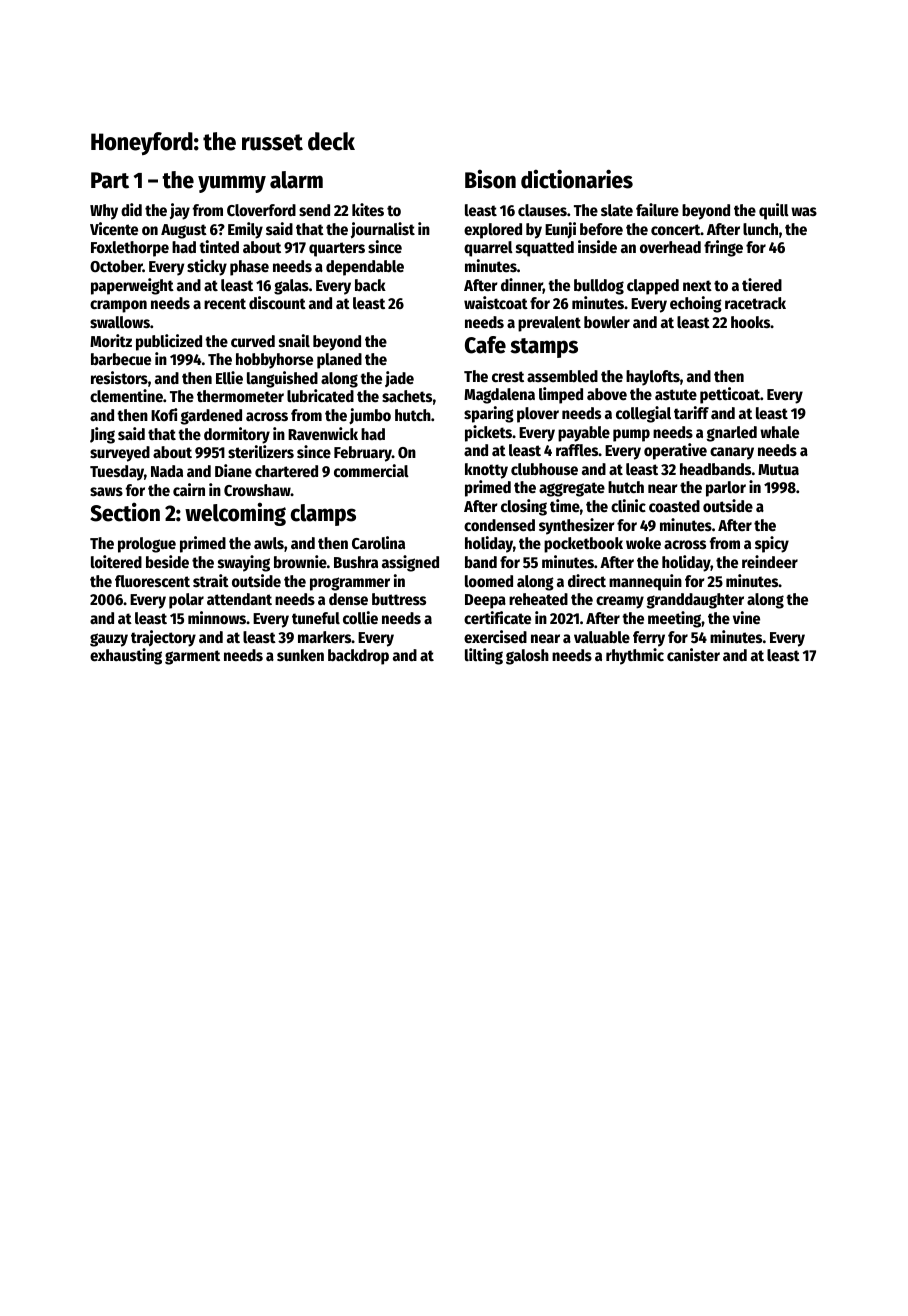 Image resolution: width=908 pixels, height=1316 pixels. Describe the element at coordinates (110, 180) in the page. I see `Part` at that location.
